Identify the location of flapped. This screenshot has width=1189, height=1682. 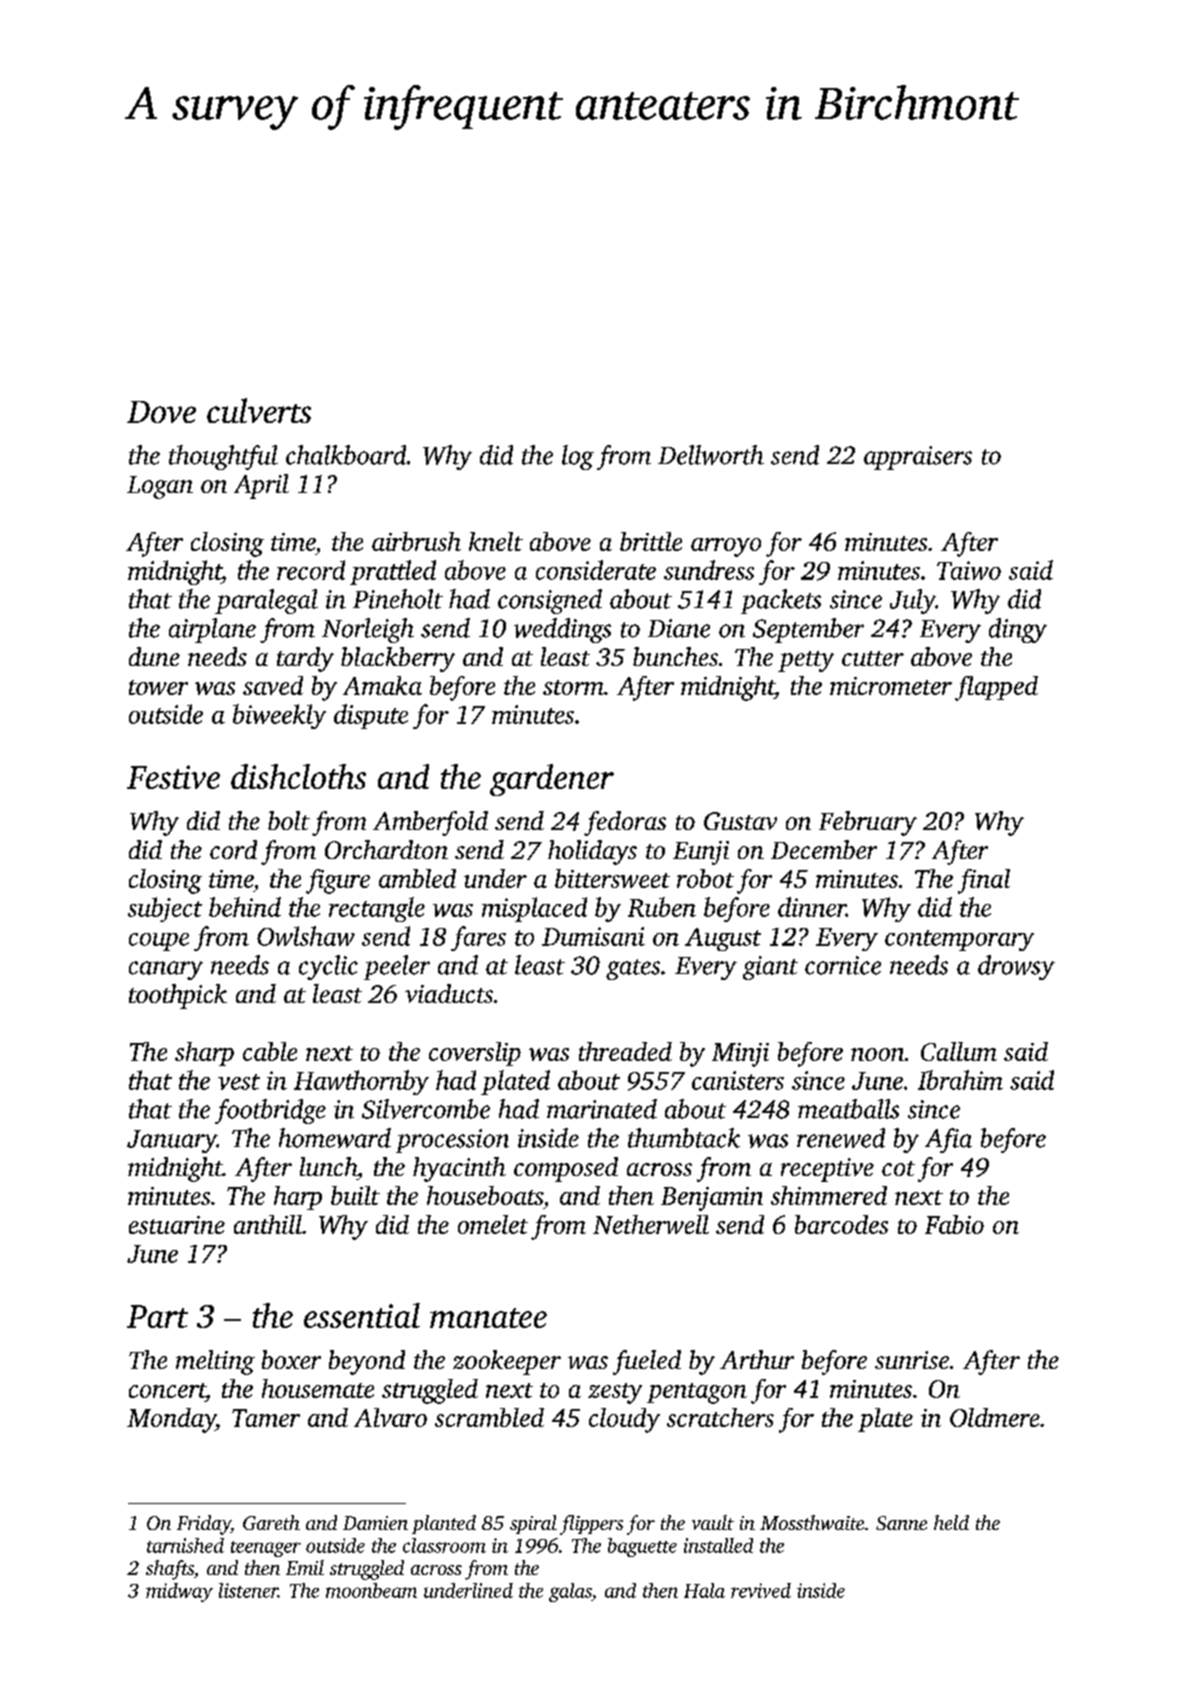
(996, 688).
